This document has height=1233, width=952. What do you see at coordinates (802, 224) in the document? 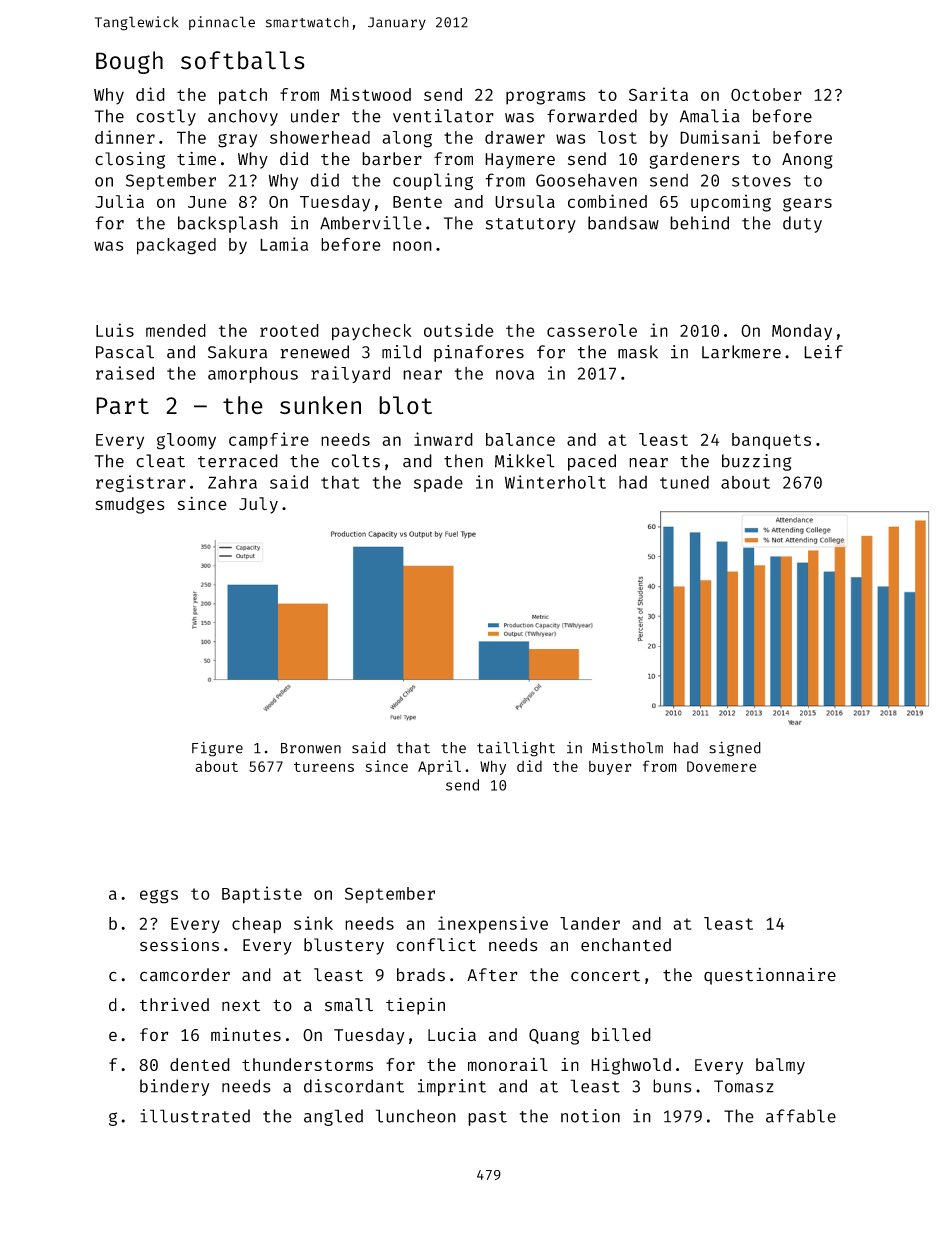
I see `duty` at bounding box center [802, 224].
